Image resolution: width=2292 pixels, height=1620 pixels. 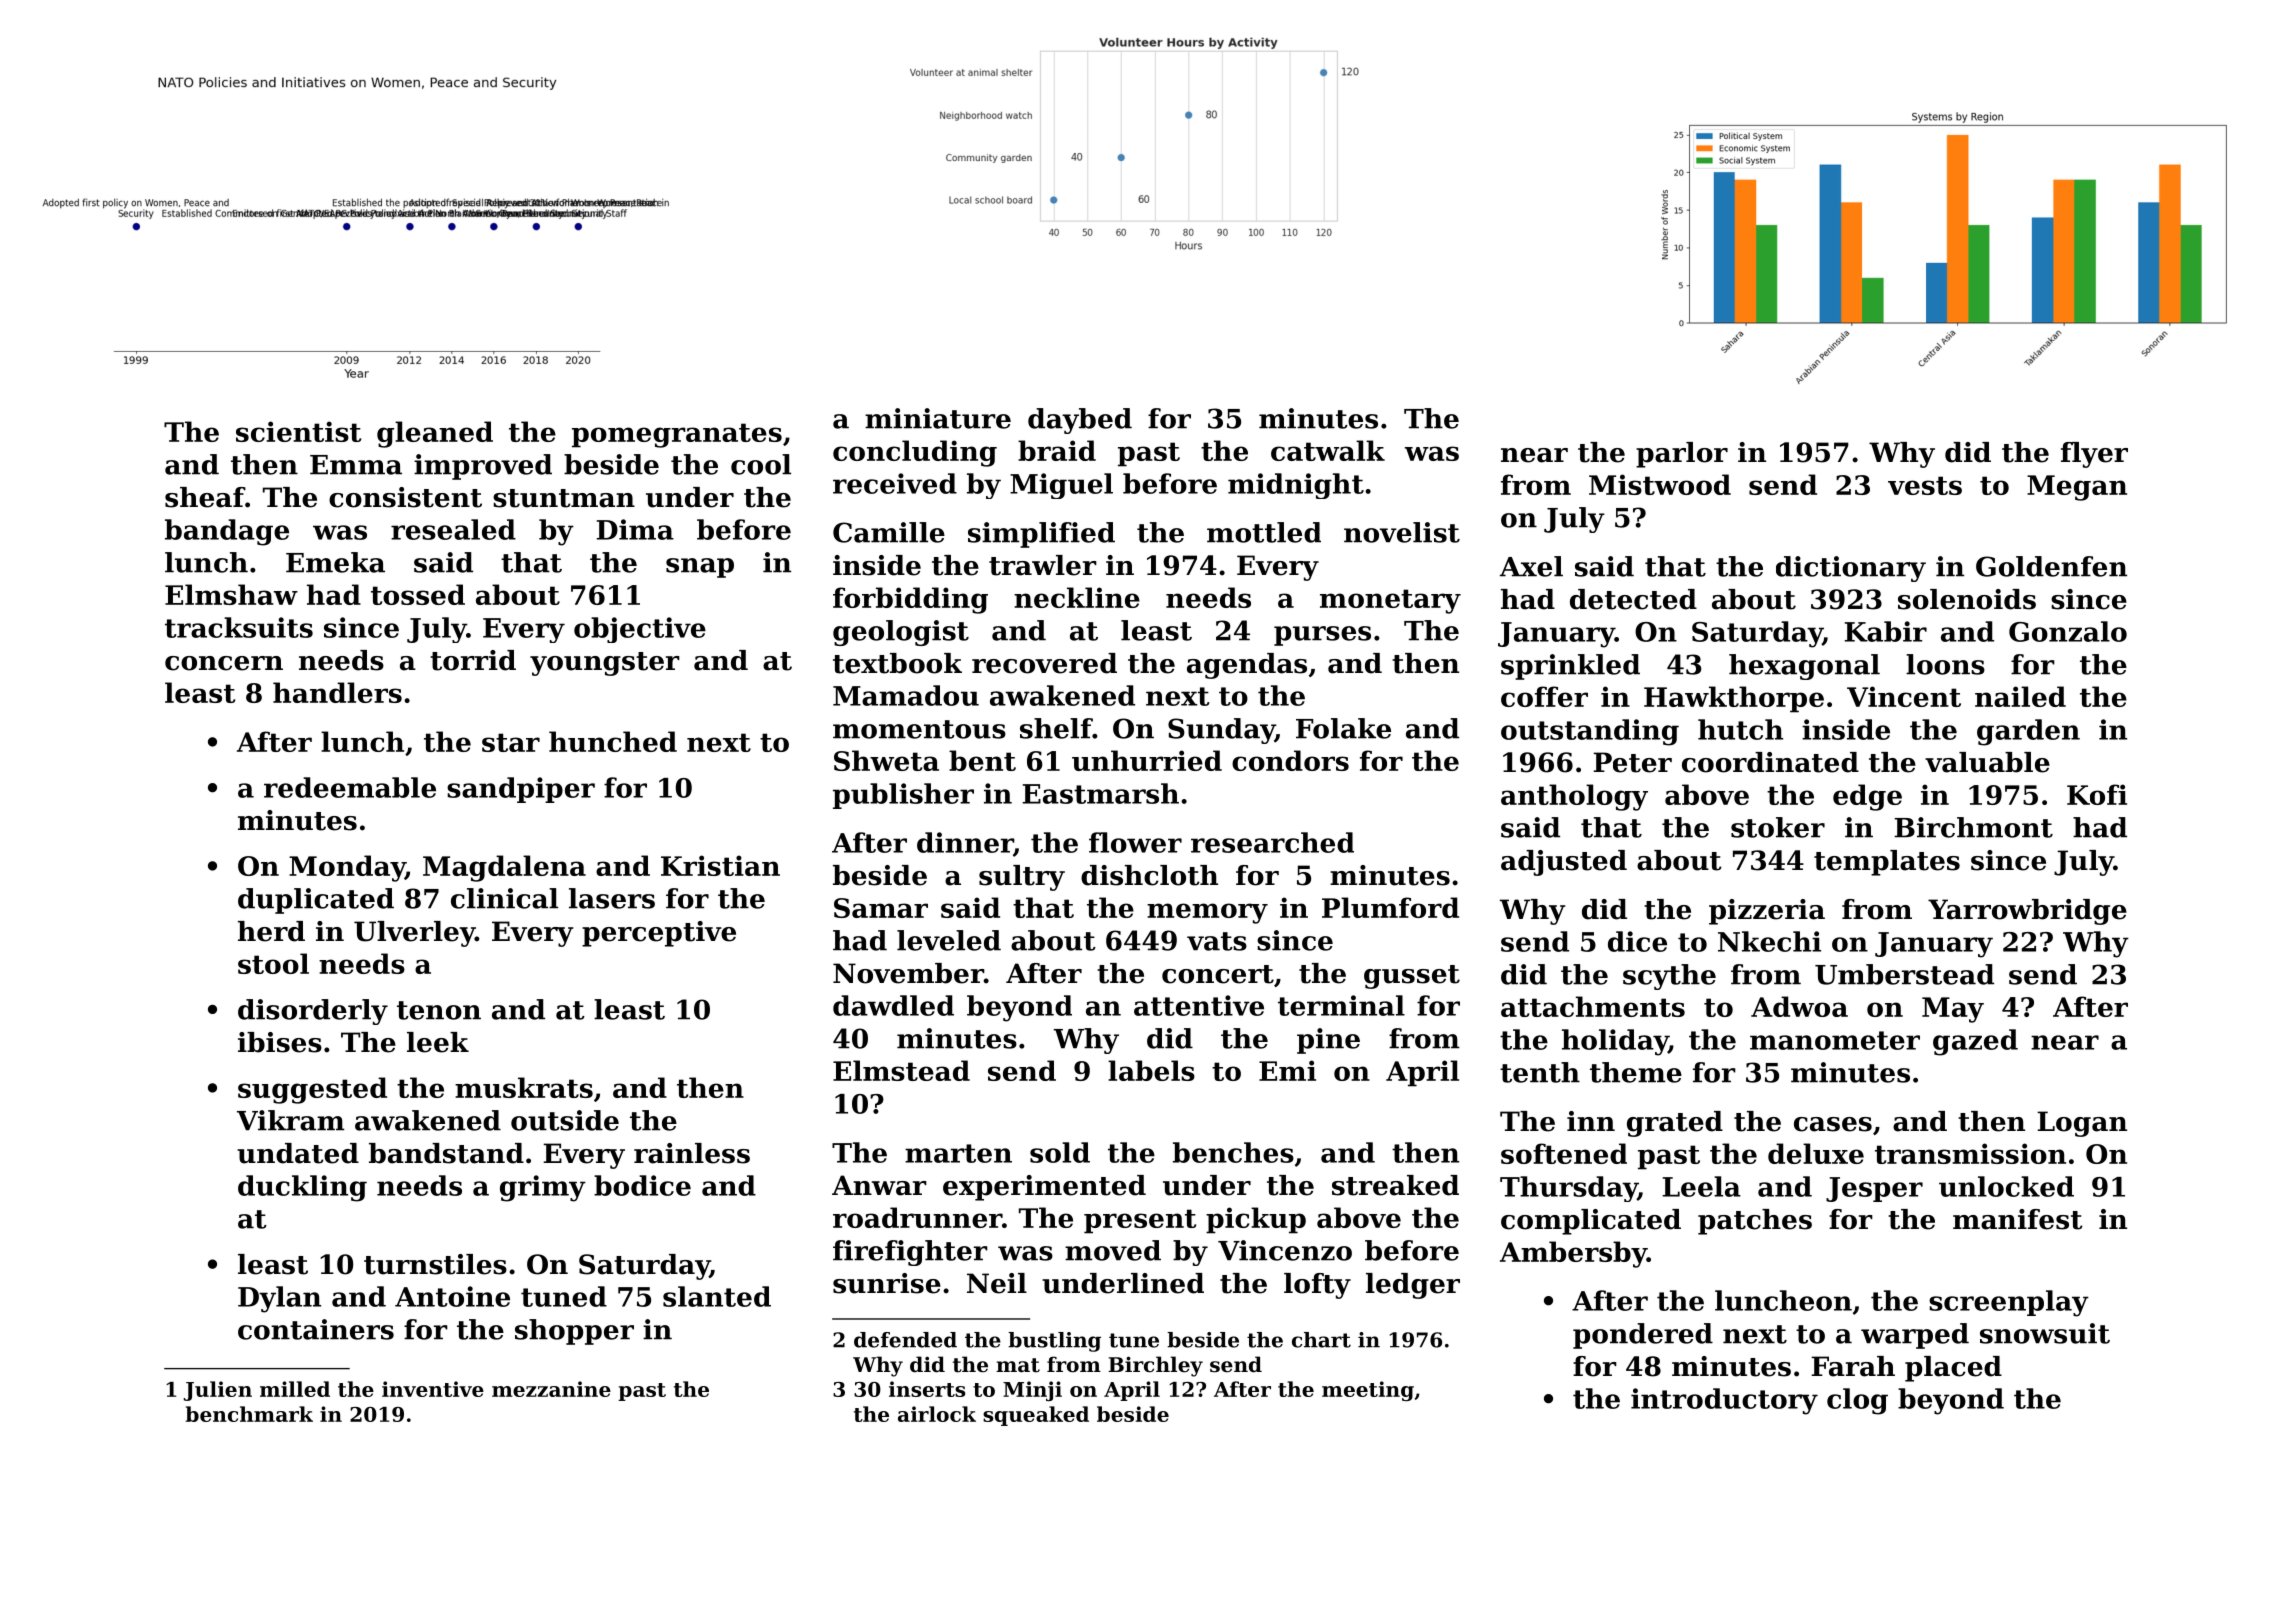 What do you see at coordinates (1060, 1152) in the screenshot?
I see `sold` at bounding box center [1060, 1152].
